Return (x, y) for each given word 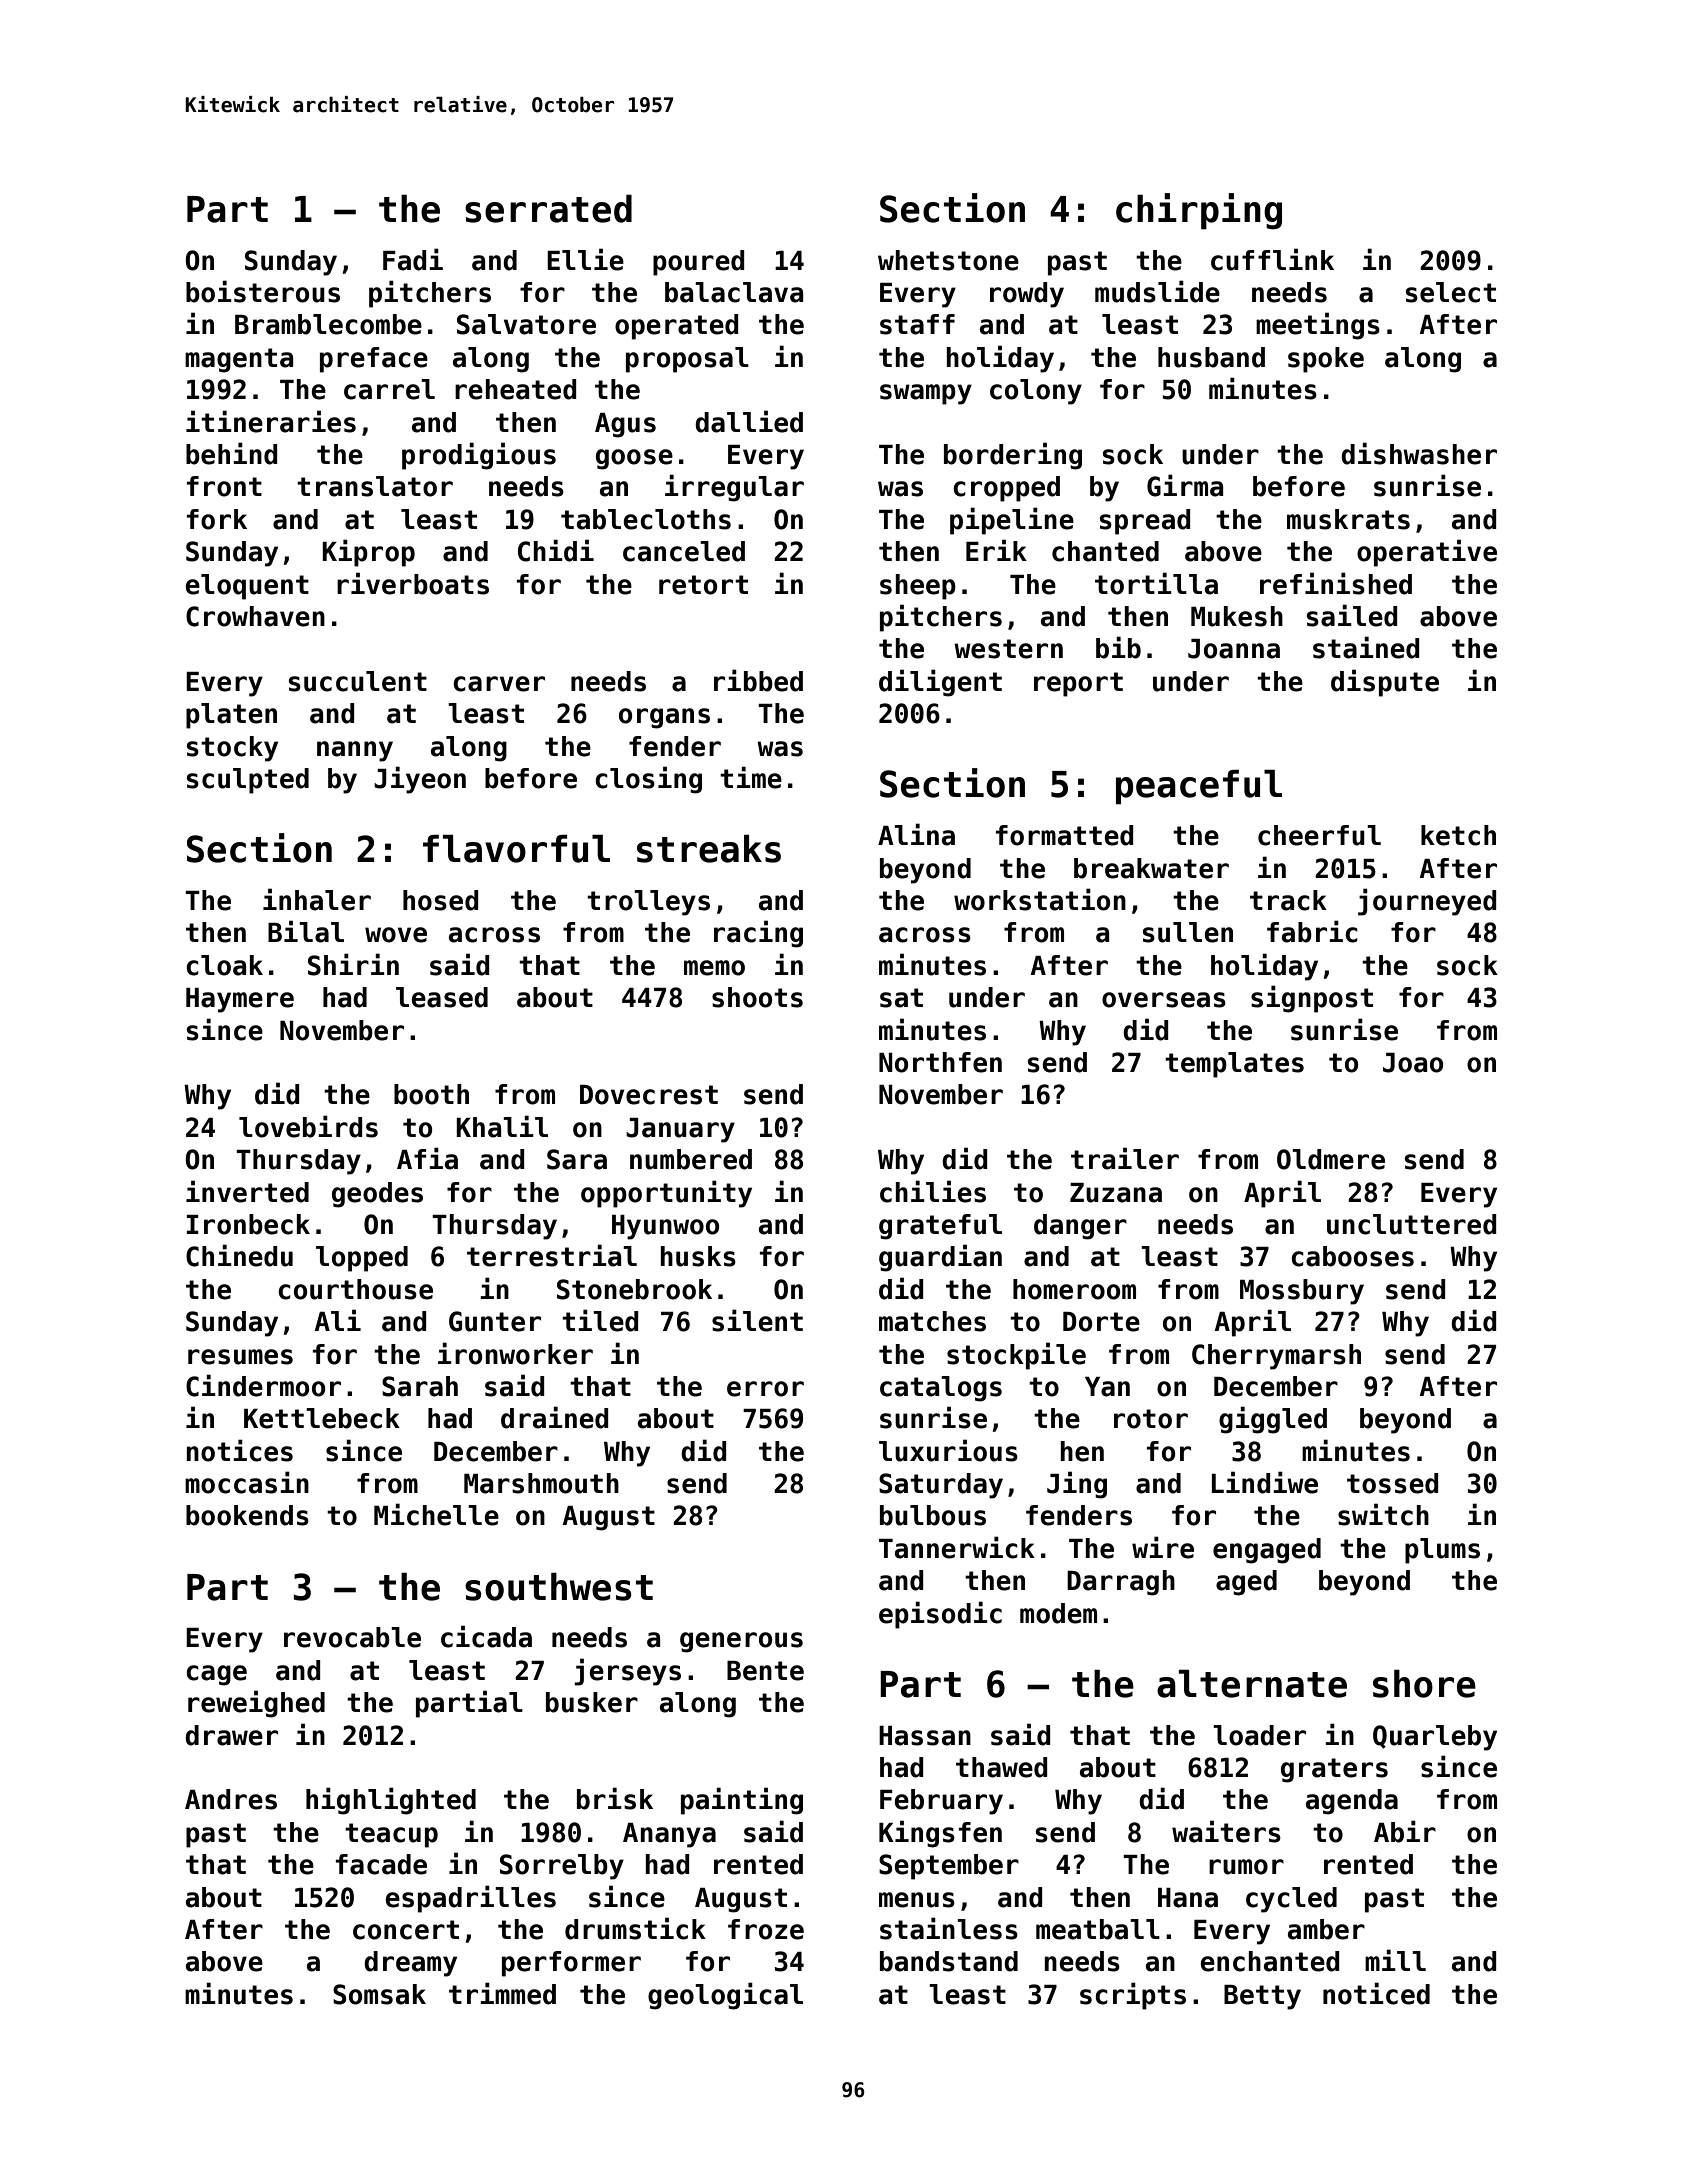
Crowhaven (255, 616)
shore (1424, 1684)
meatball (1098, 1929)
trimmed (502, 1993)
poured (698, 263)
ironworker (515, 1353)
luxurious (948, 1450)
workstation (1040, 899)
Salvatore (526, 324)
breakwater (1151, 868)
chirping (1199, 211)
